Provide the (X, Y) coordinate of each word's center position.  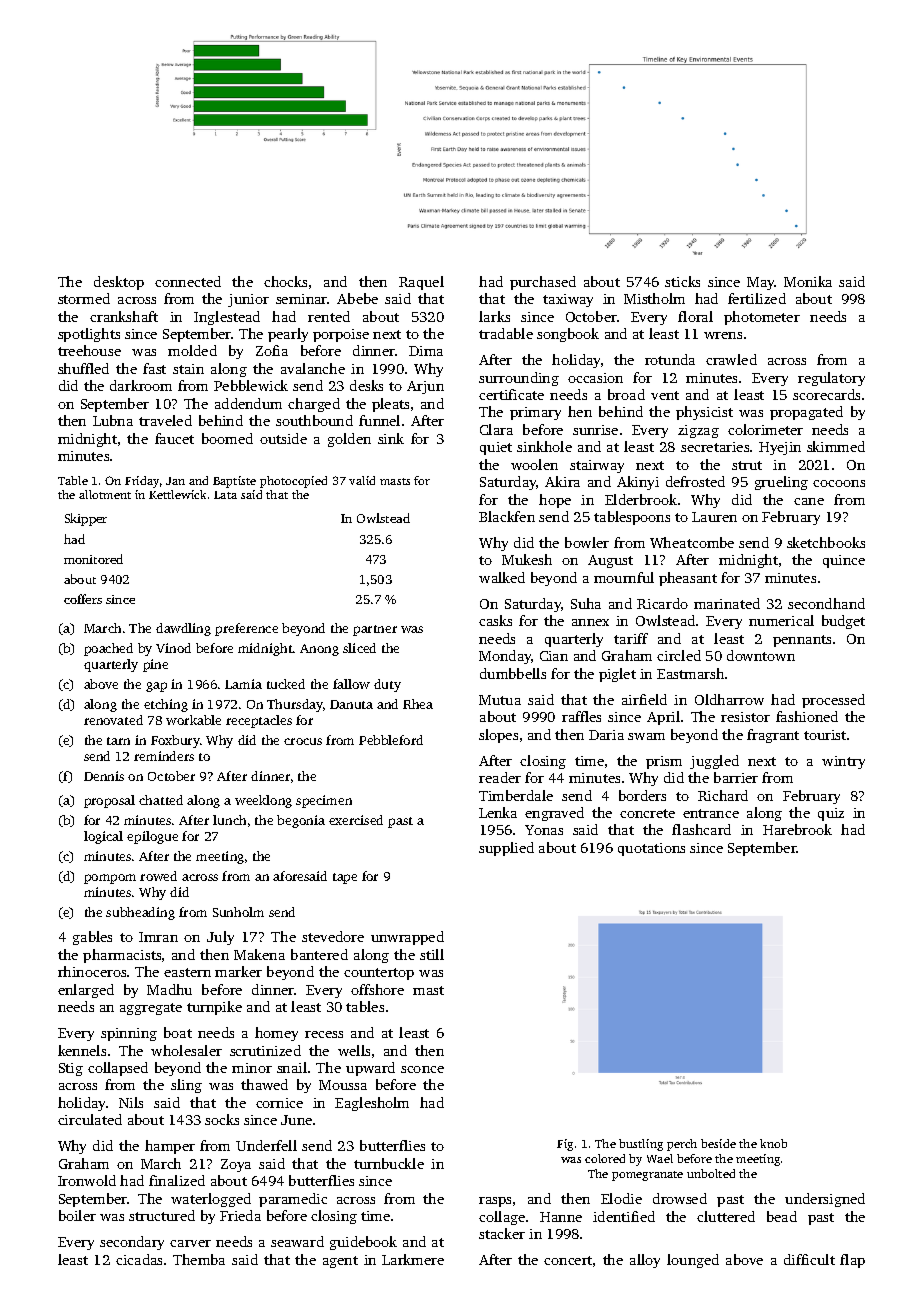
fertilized (757, 298)
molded (192, 350)
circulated (90, 1119)
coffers (83, 599)
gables (92, 938)
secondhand (826, 603)
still (432, 954)
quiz (831, 814)
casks (495, 620)
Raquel (421, 283)
